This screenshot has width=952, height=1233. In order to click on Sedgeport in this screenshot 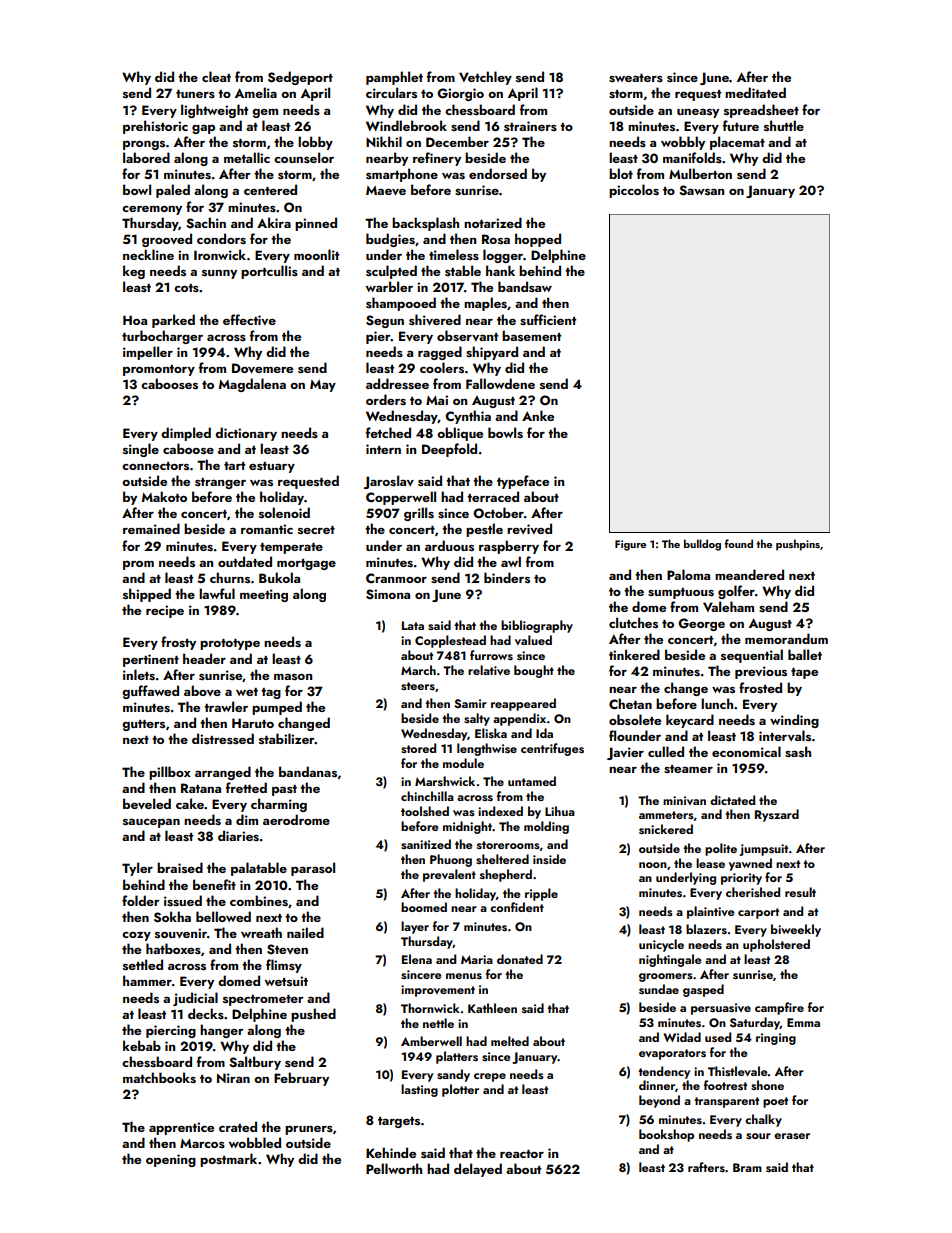, I will do `click(300, 78)`.
